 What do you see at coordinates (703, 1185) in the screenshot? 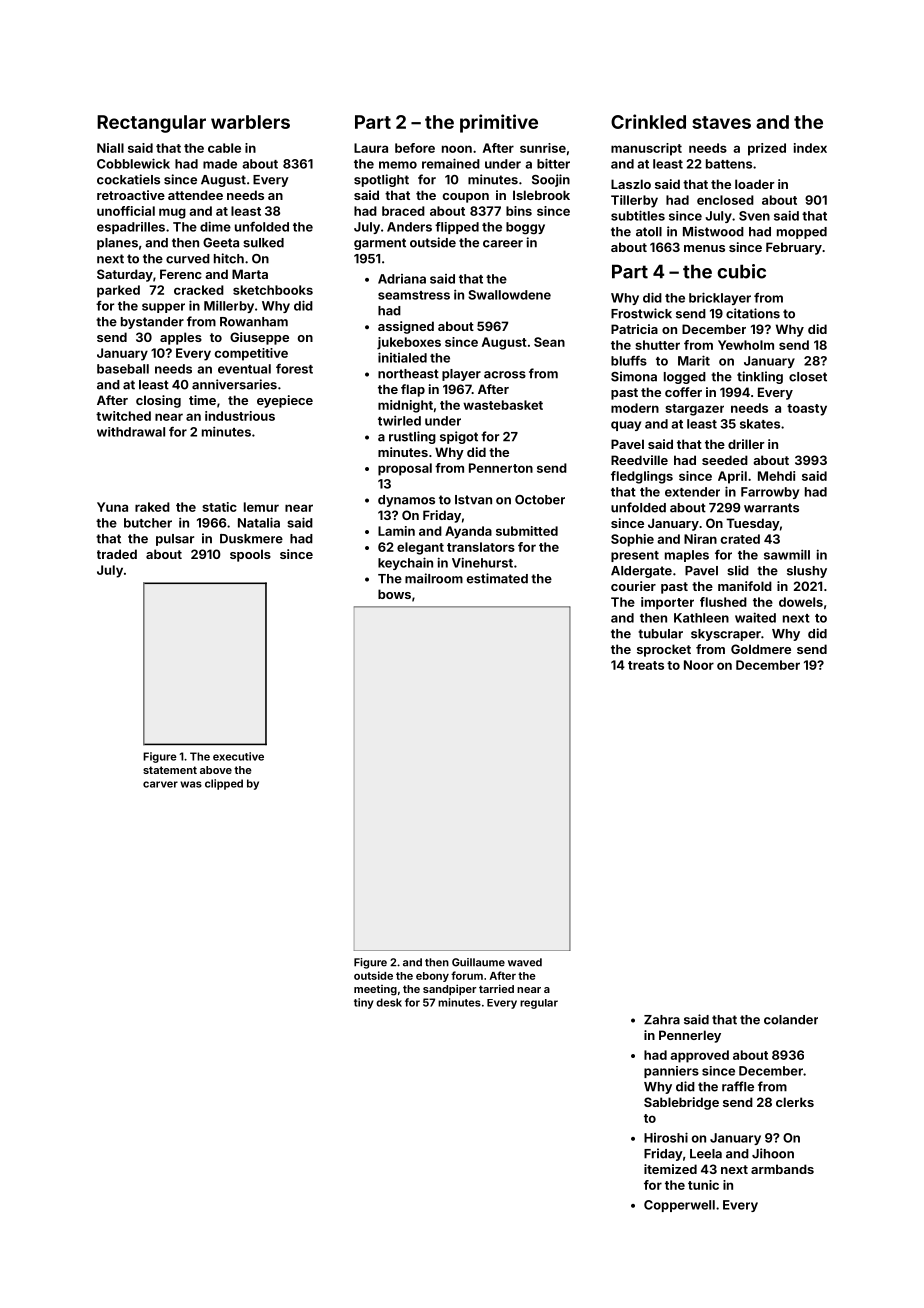
I see `tunic` at bounding box center [703, 1185].
